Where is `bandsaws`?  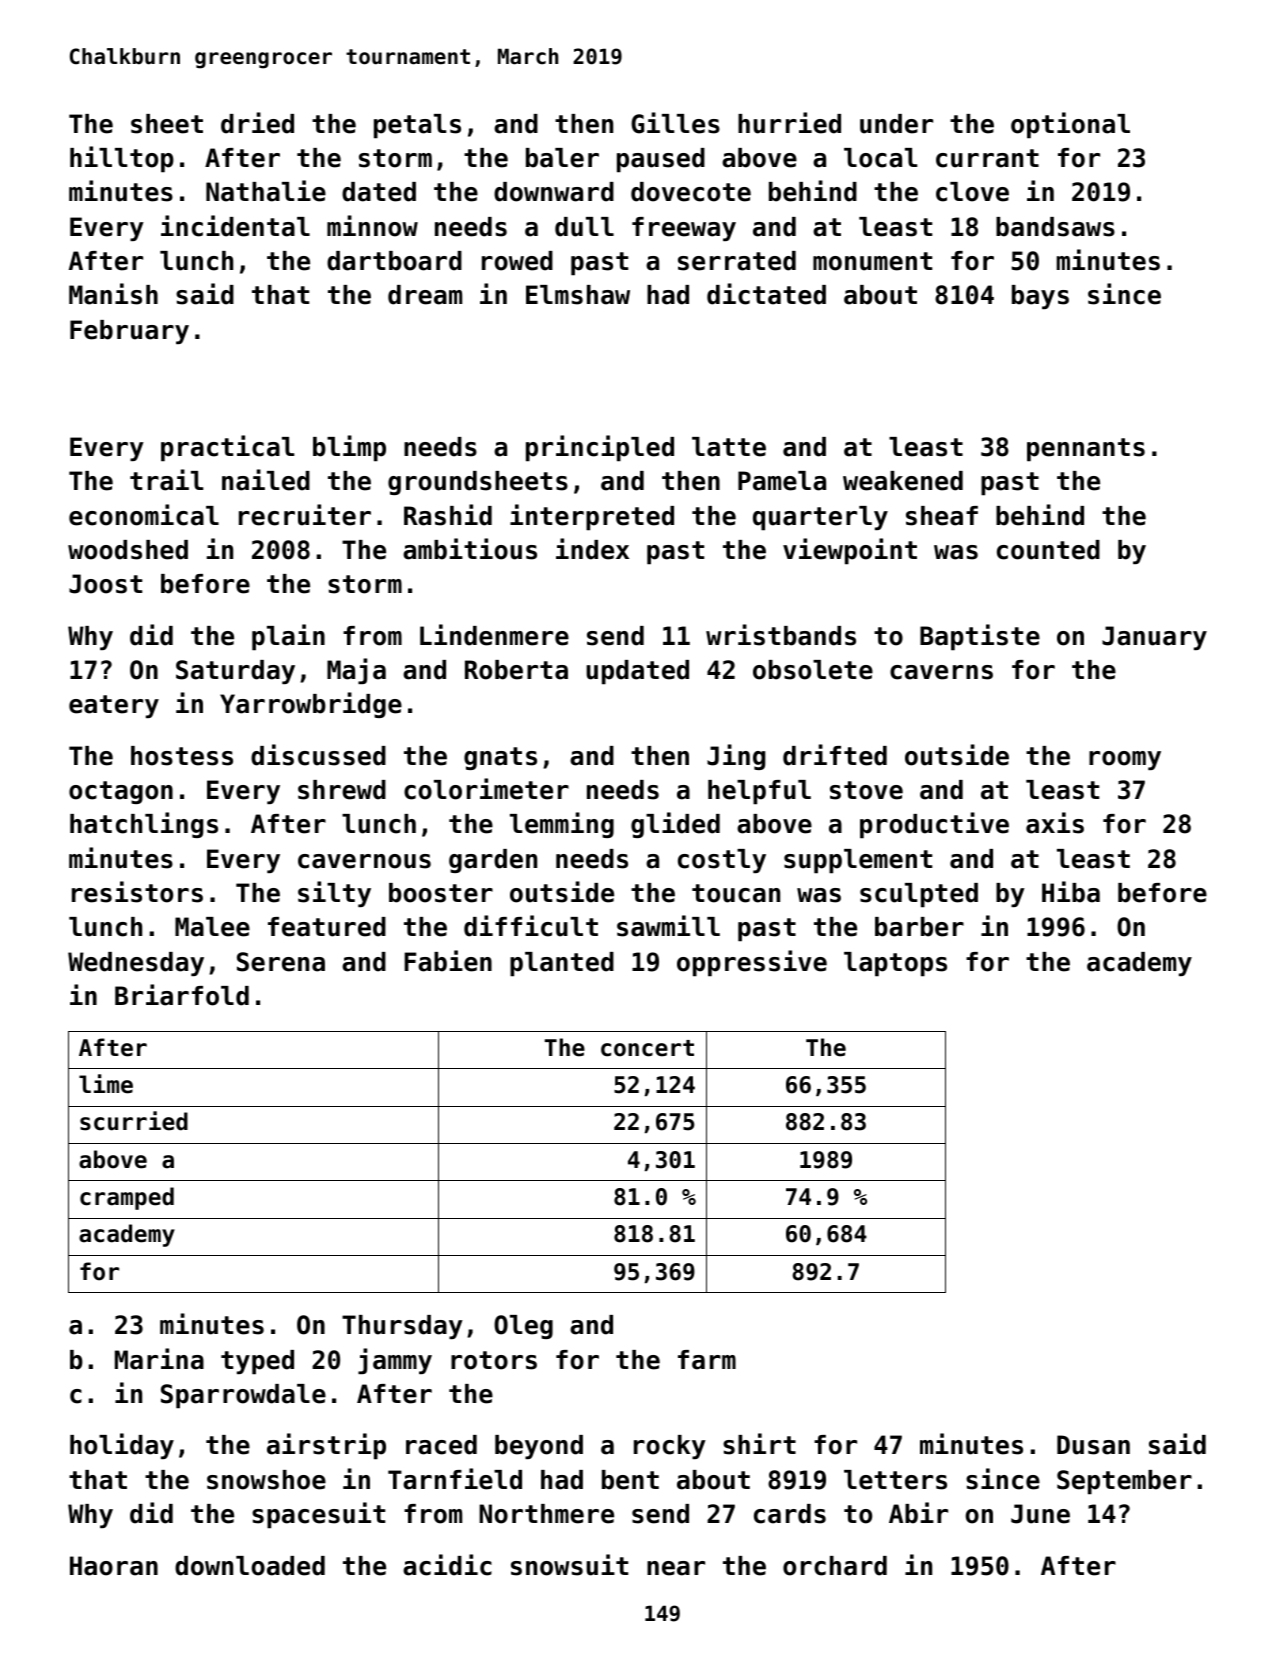
bandsaws is located at coordinates (1055, 227).
